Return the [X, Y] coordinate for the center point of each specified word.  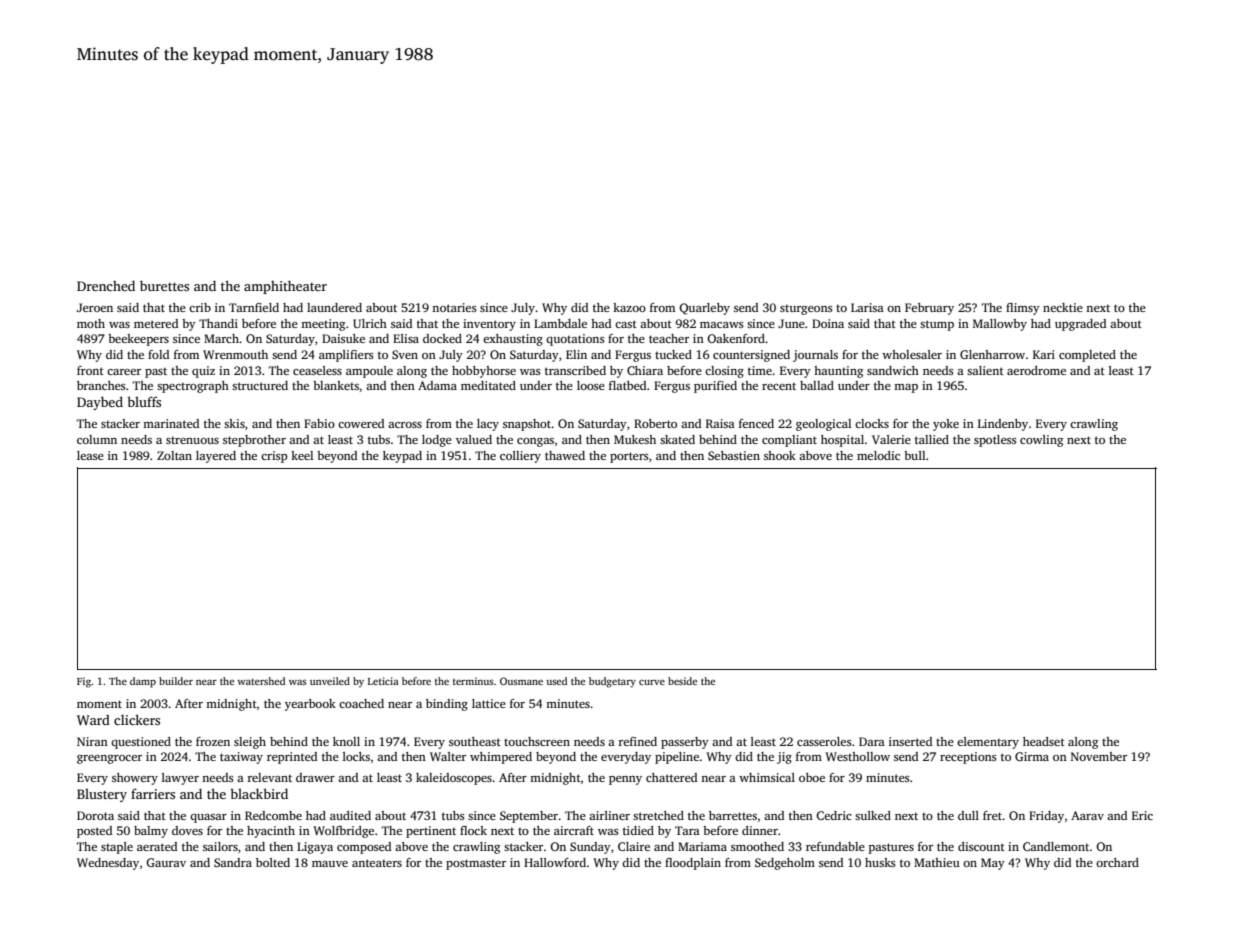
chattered [671, 777]
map [906, 388]
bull [914, 455]
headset [1044, 741]
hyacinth [271, 832]
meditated [488, 385]
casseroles [824, 741]
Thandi [218, 323]
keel [302, 455]
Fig [84, 682]
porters [629, 457]
